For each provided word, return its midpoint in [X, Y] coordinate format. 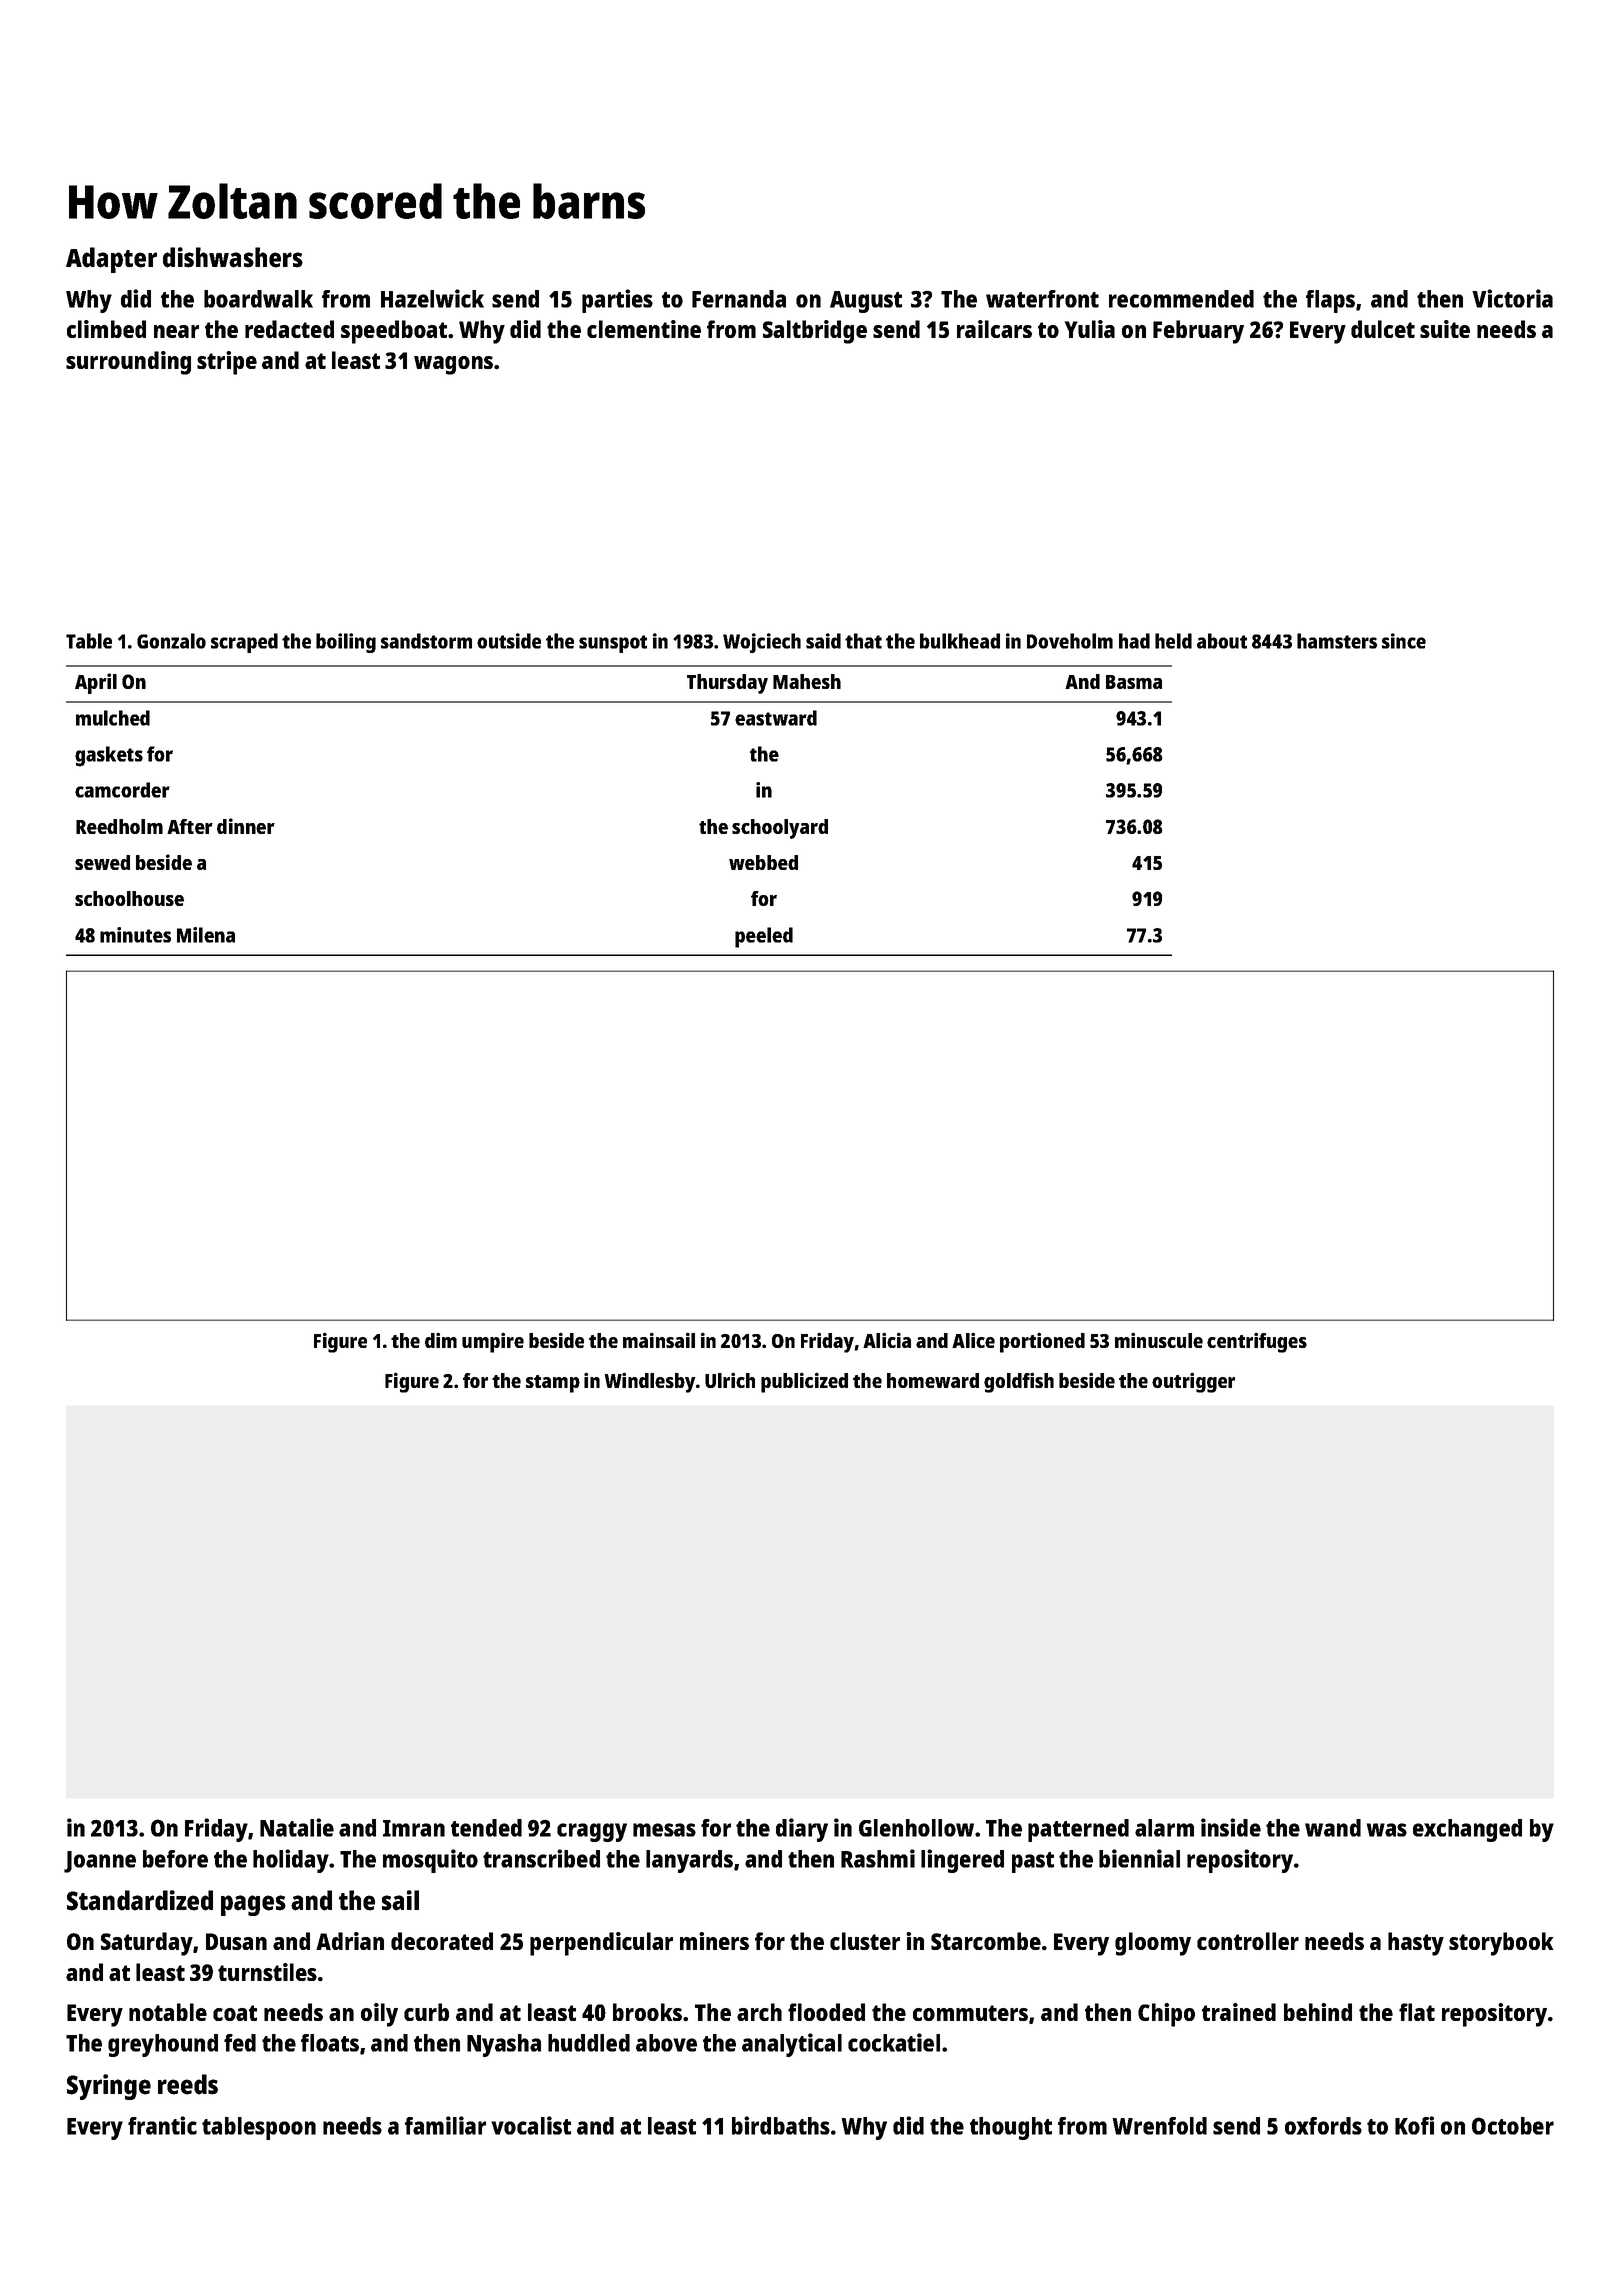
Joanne [100, 1862]
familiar [445, 2125]
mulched [113, 718]
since [1404, 641]
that [863, 641]
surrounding [128, 363]
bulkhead [960, 641]
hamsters [1337, 641]
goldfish [1019, 1382]
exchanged [1467, 1830]
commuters [970, 2013]
